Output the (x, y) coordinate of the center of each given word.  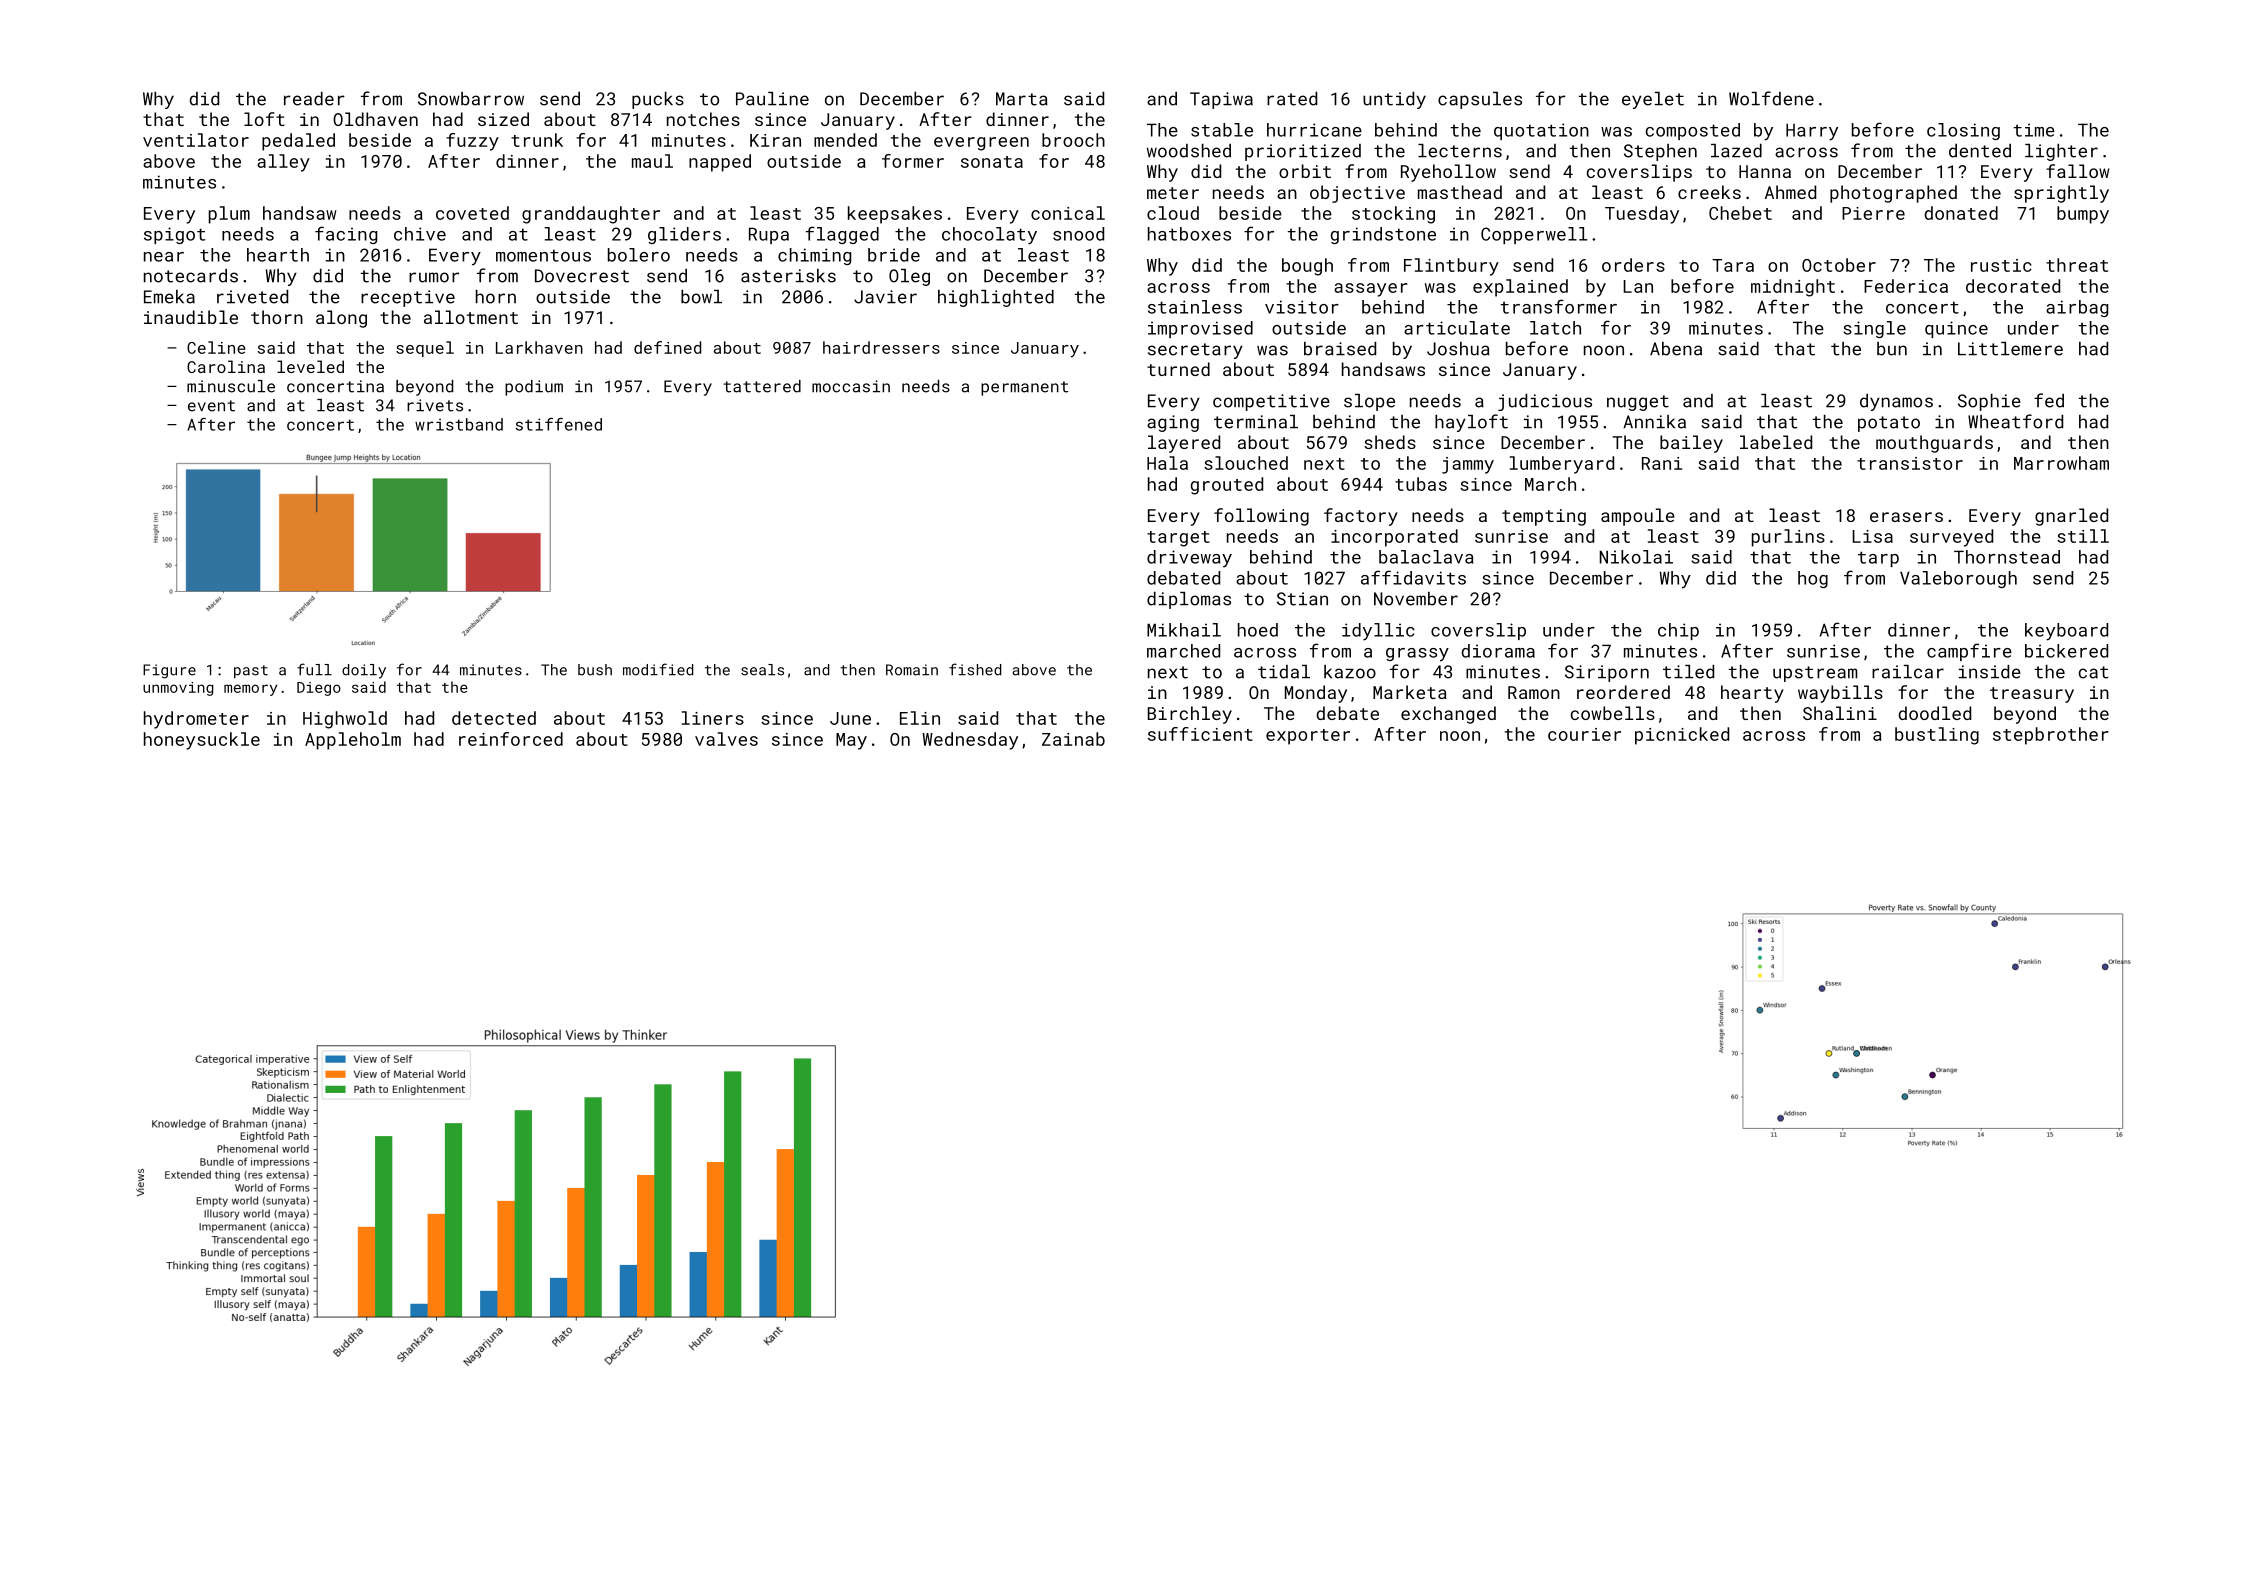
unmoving (178, 689)
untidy (1394, 100)
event (211, 406)
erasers (1906, 517)
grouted (1227, 486)
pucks (658, 100)
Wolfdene (1771, 98)
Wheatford (2015, 421)
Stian (1302, 599)
